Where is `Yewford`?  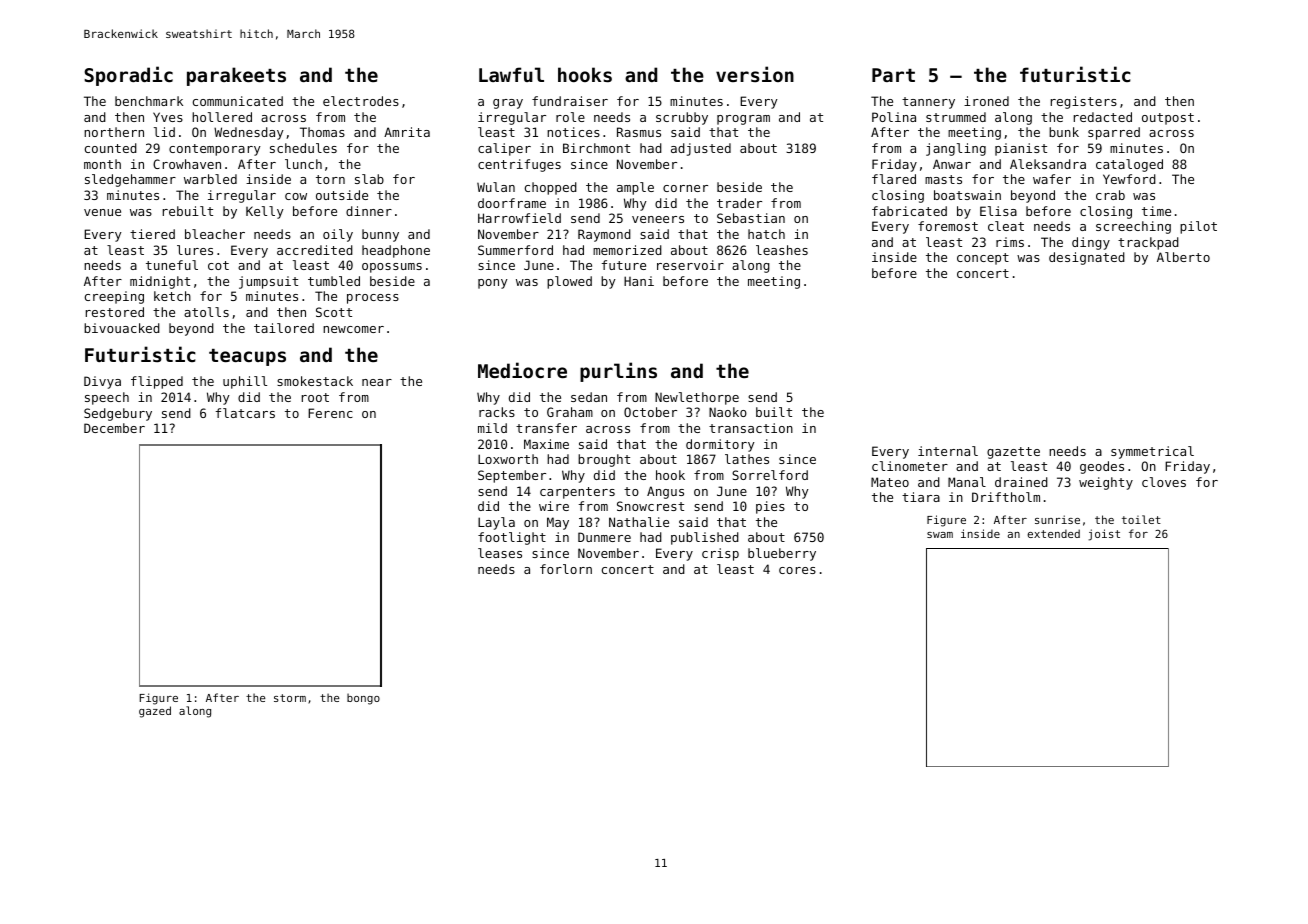 Yewford is located at coordinates (1129, 179).
